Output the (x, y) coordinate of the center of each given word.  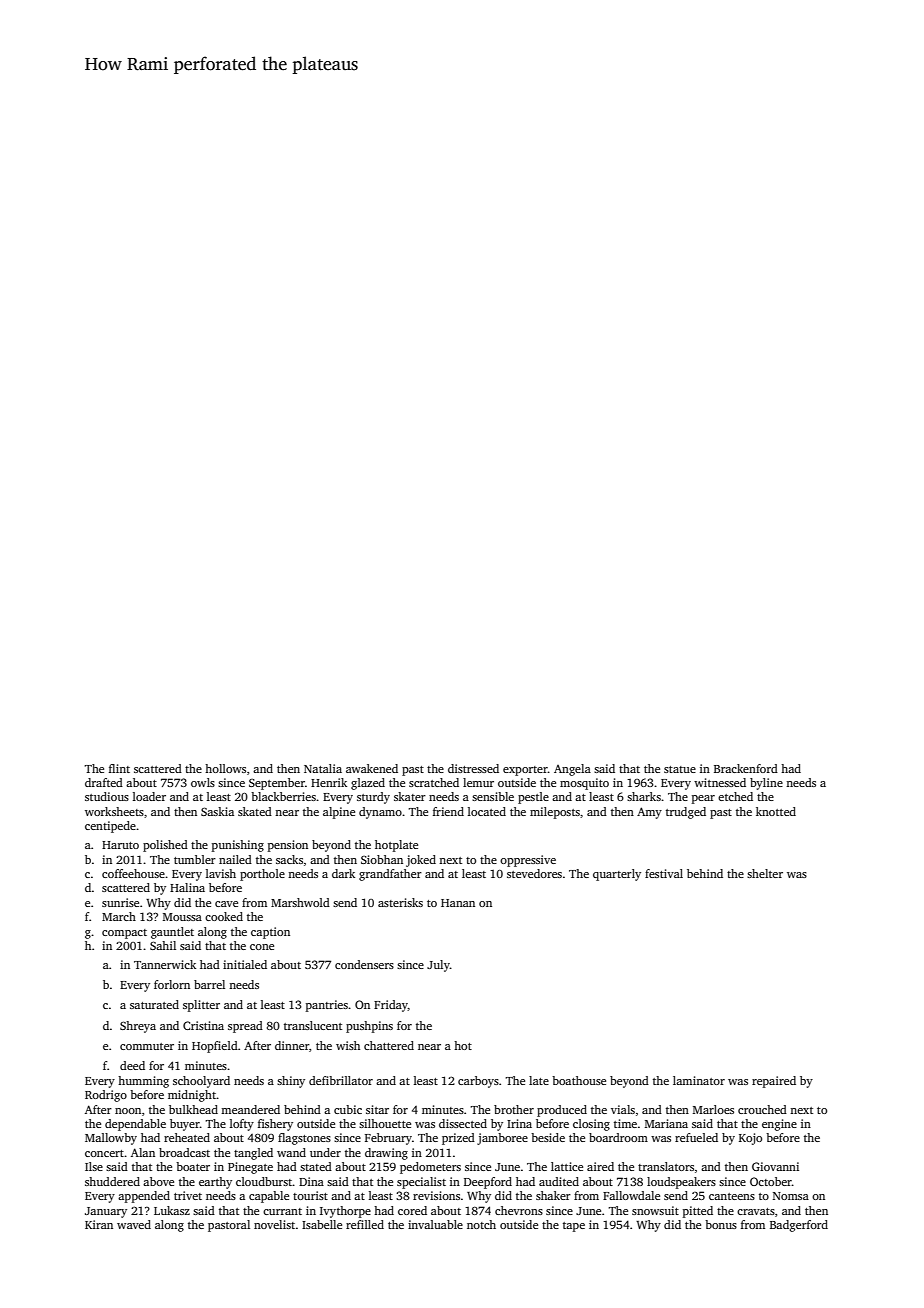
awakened (372, 768)
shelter (765, 873)
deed (132, 1065)
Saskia (217, 811)
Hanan (458, 903)
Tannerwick (165, 964)
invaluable (435, 1224)
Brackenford (746, 768)
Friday (391, 1006)
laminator (699, 1080)
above (158, 1181)
